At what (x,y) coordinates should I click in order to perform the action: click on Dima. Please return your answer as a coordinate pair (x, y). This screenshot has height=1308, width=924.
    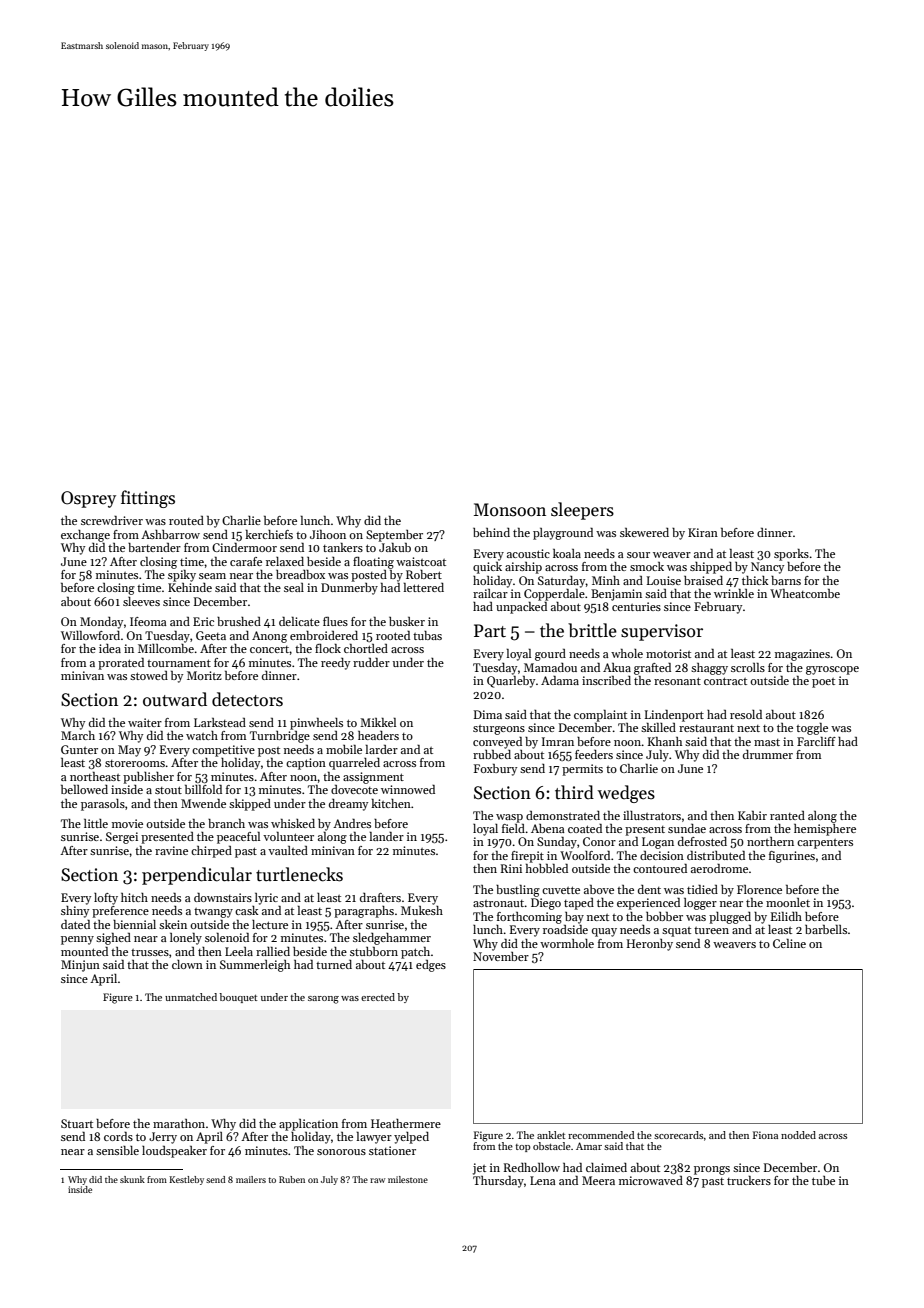
    Looking at the image, I should click on (488, 714).
